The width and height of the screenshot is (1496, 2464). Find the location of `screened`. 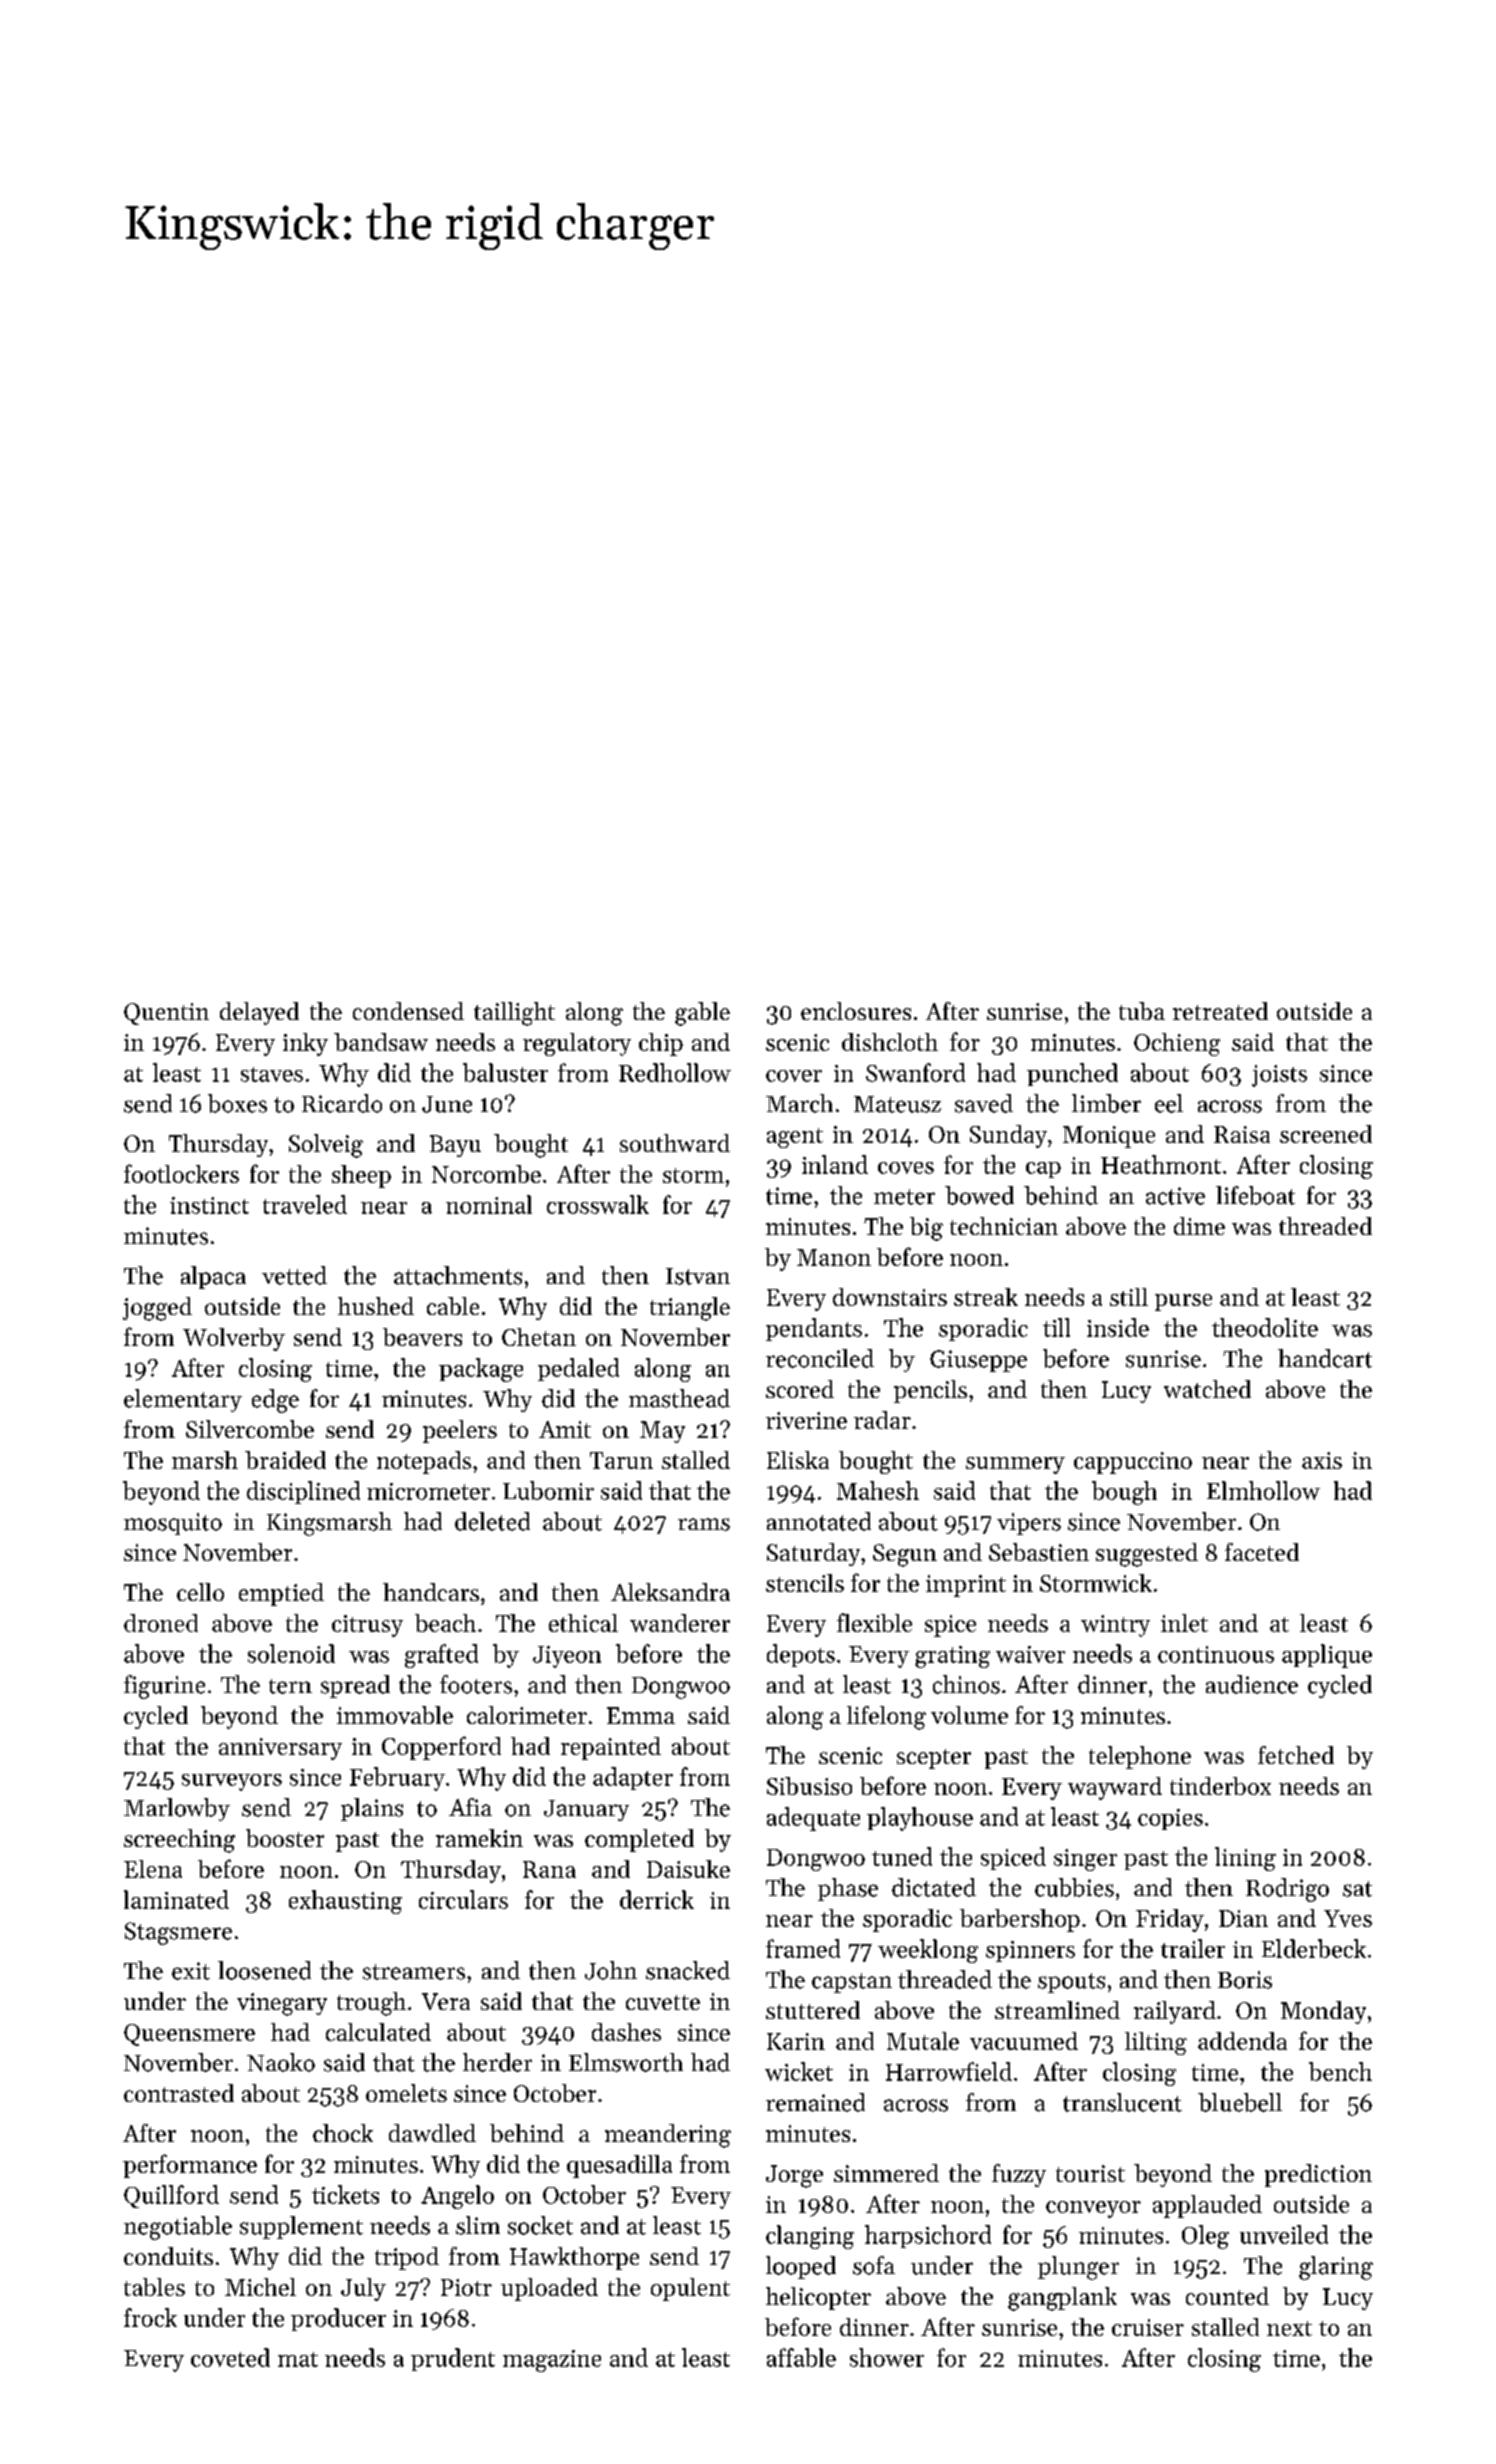

screened is located at coordinates (1326, 1134).
